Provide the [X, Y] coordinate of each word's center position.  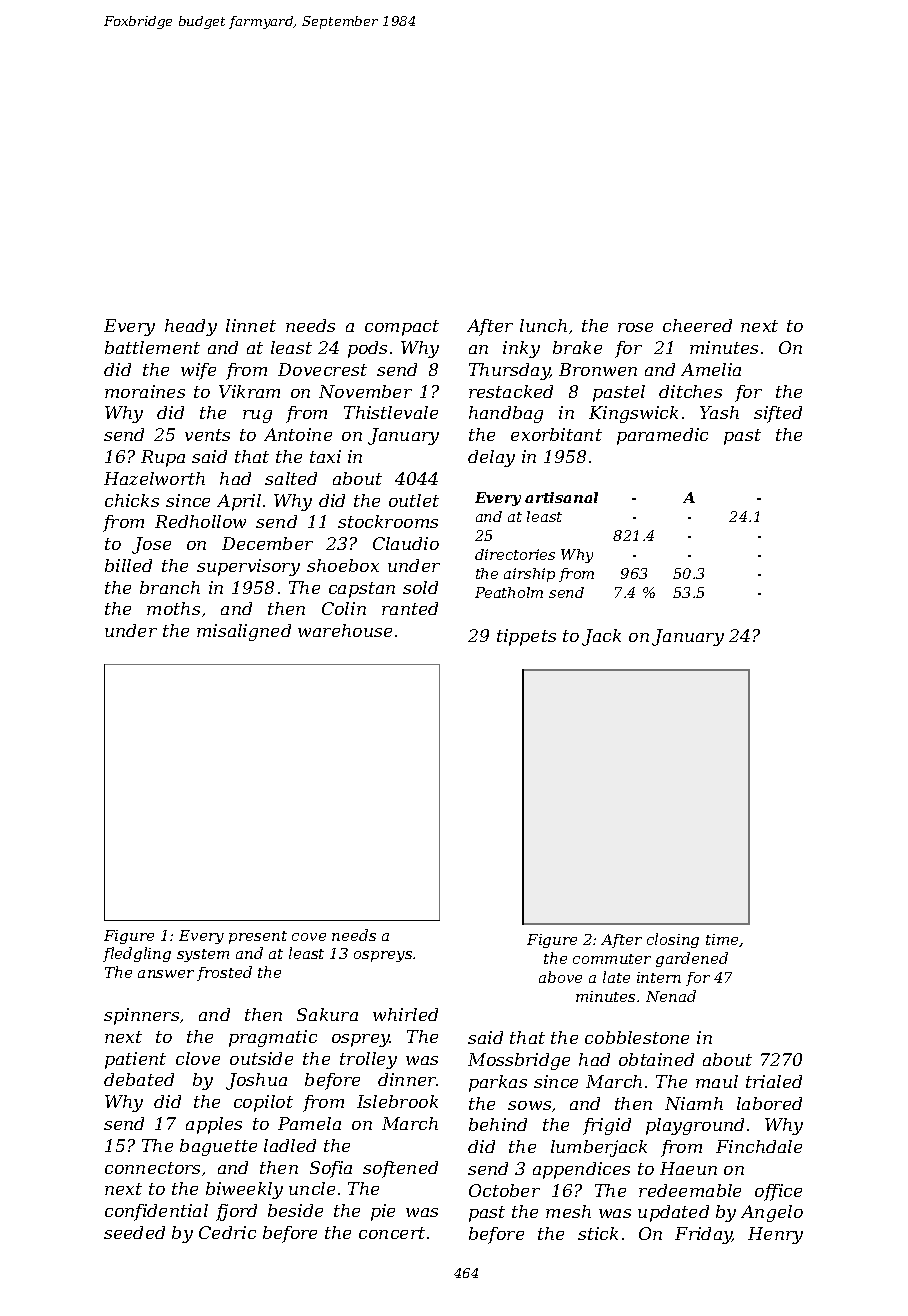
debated [139, 1079]
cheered [697, 325]
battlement [152, 347]
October [504, 1190]
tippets [526, 637]
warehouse [345, 630]
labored [769, 1103]
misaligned [244, 632]
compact [402, 328]
